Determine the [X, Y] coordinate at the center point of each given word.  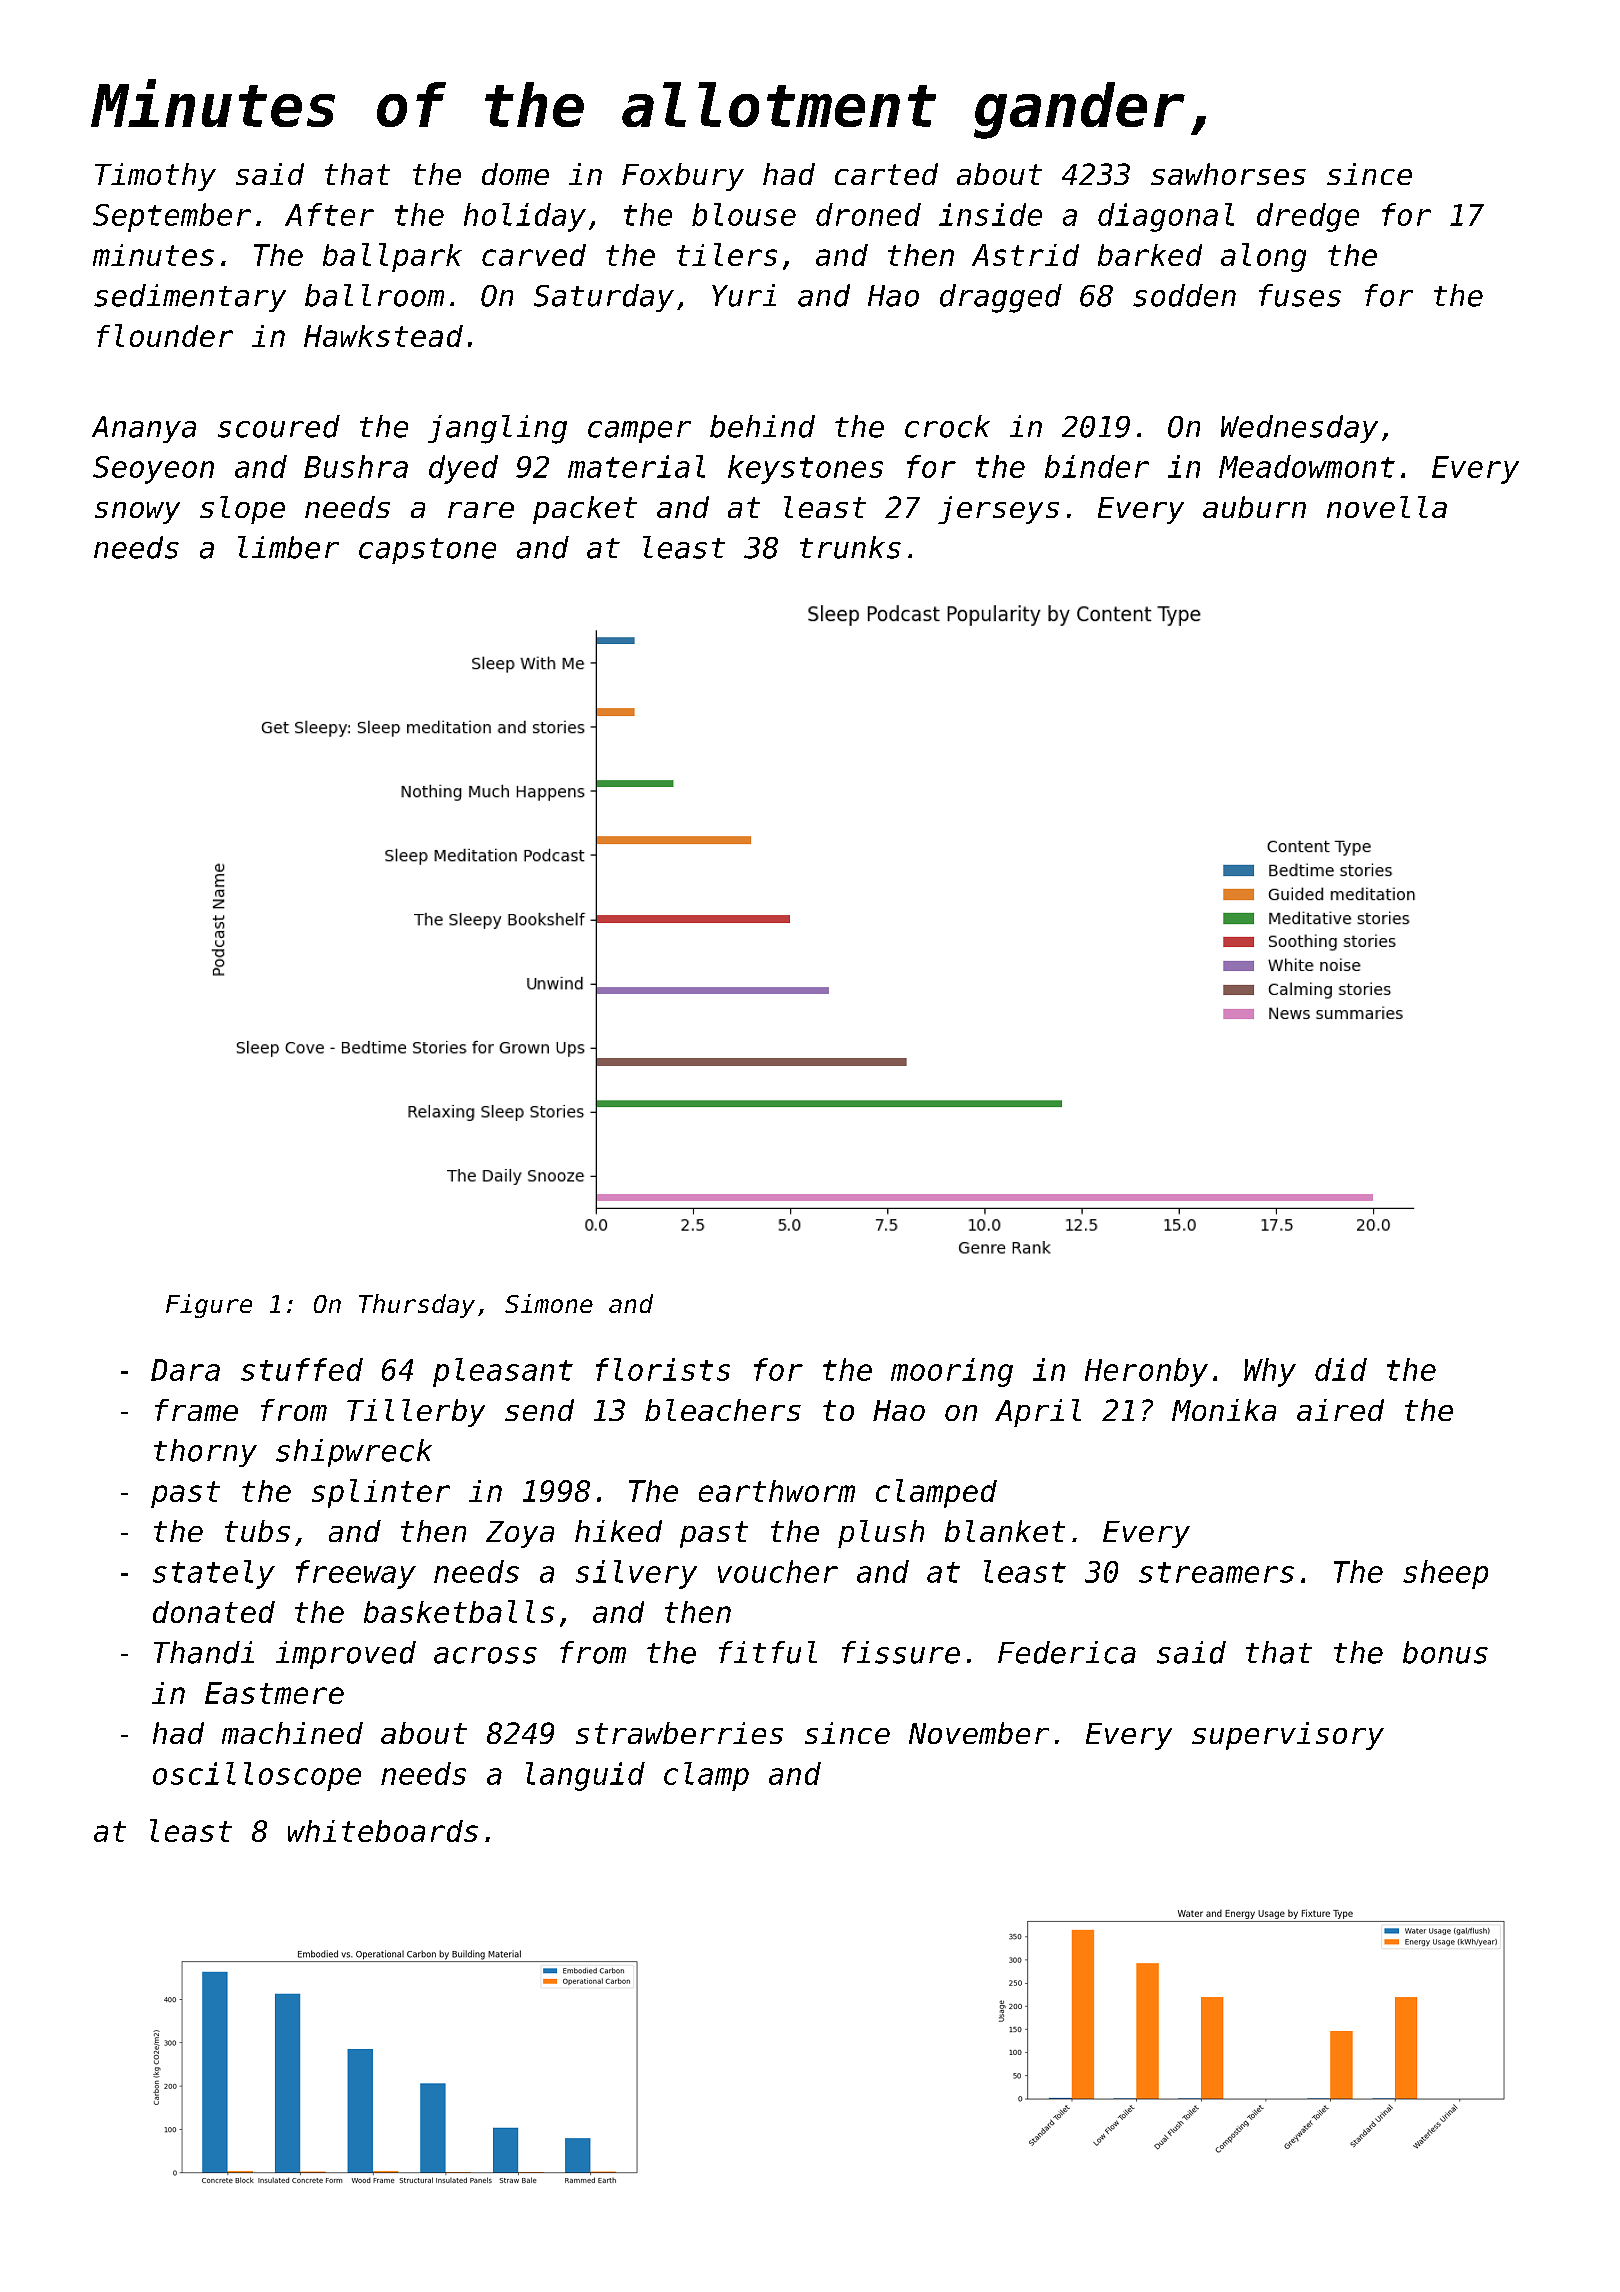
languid [585, 1776]
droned [868, 214]
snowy [137, 513]
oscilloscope [257, 1776]
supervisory [1288, 1736]
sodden [1184, 295]
